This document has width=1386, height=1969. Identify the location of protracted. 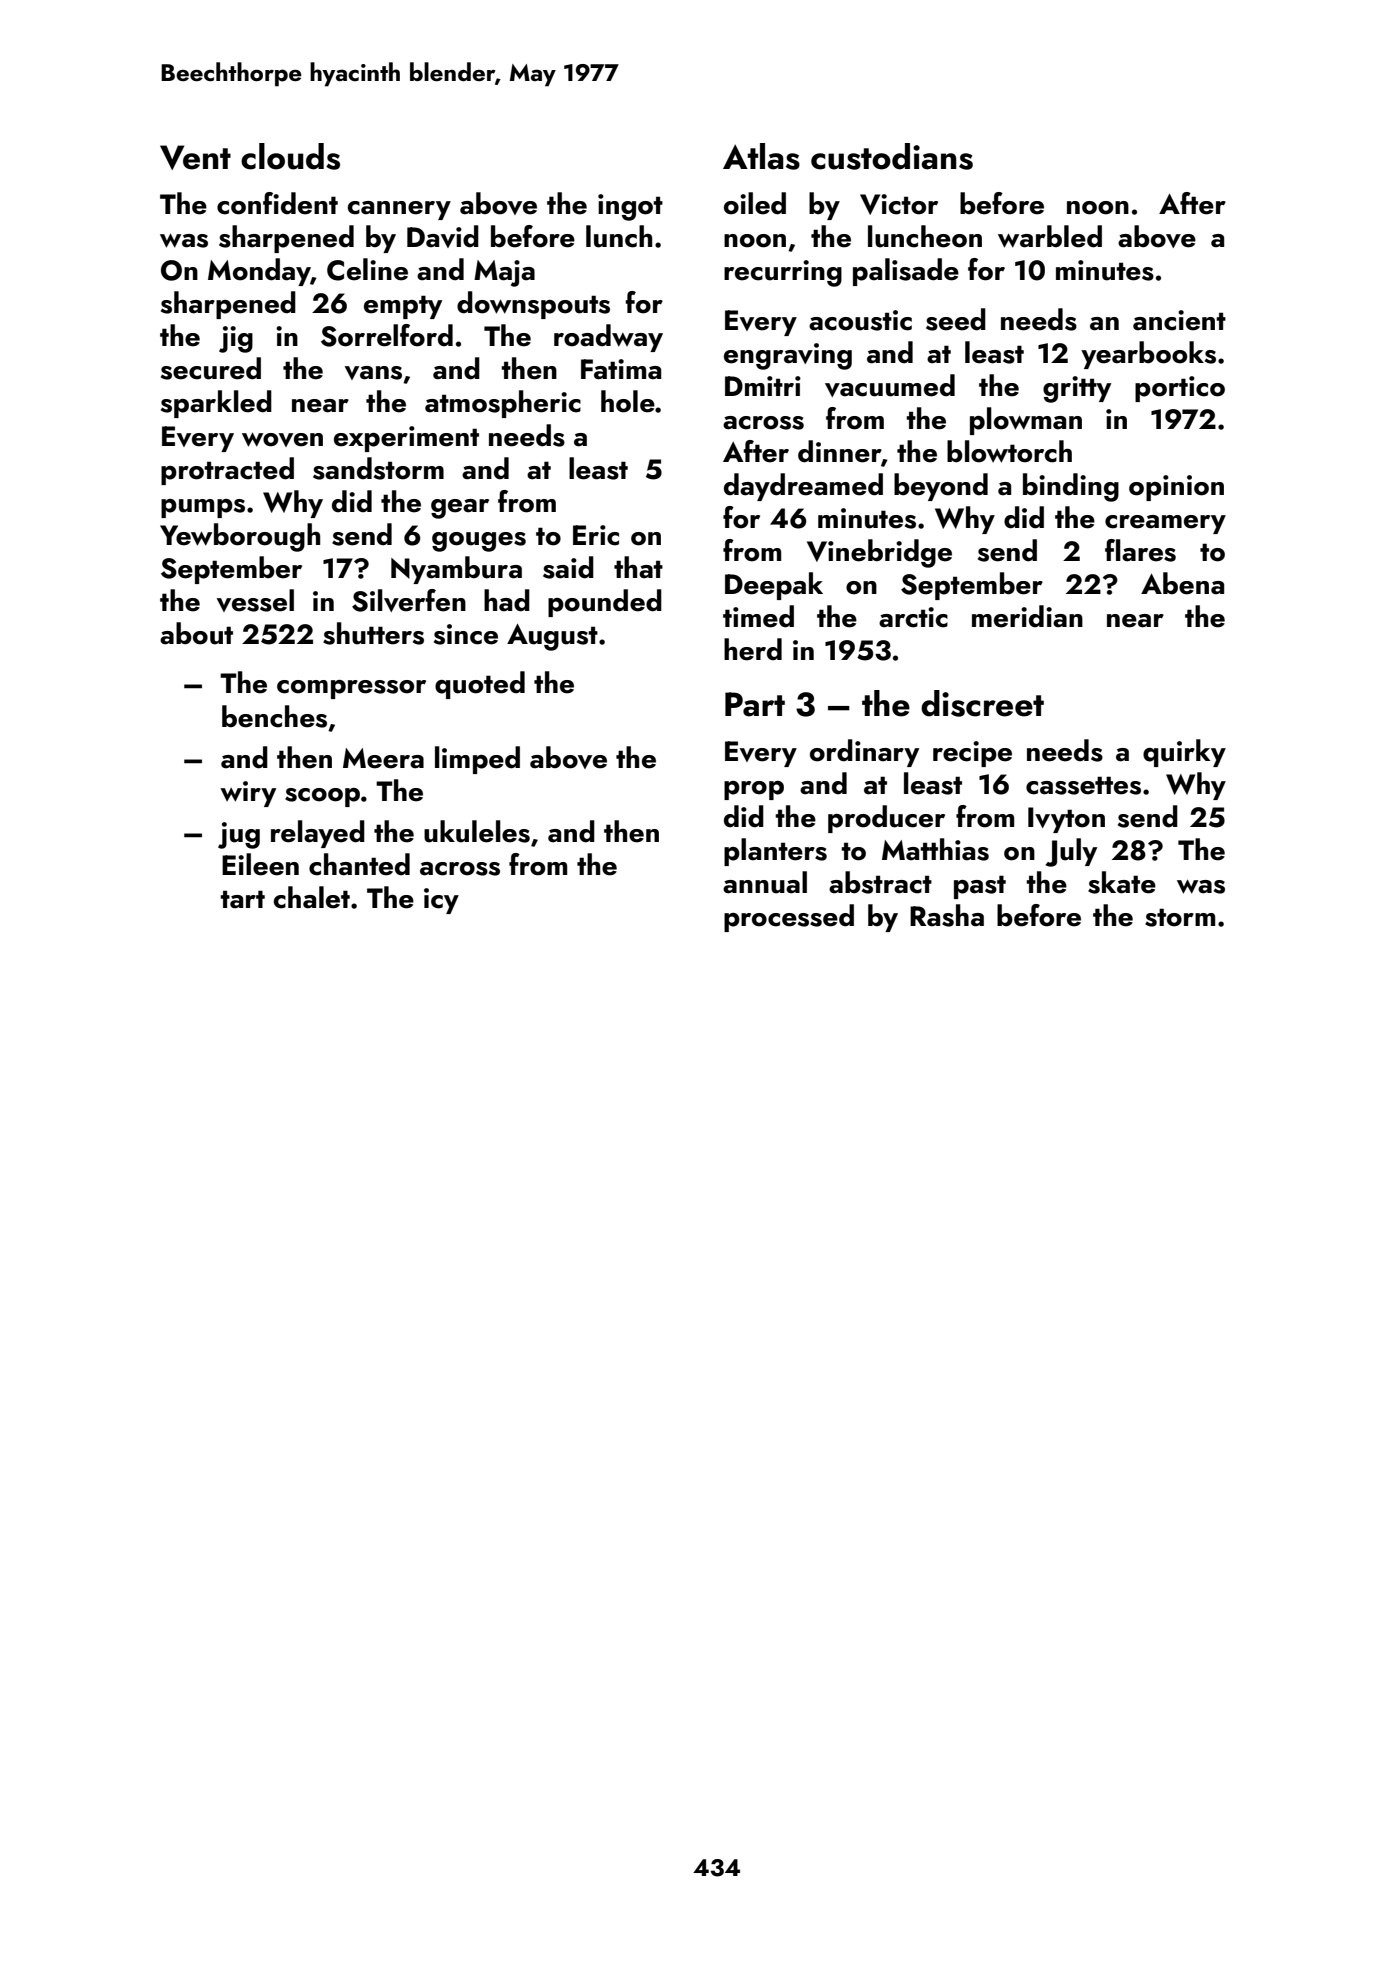
(227, 471).
